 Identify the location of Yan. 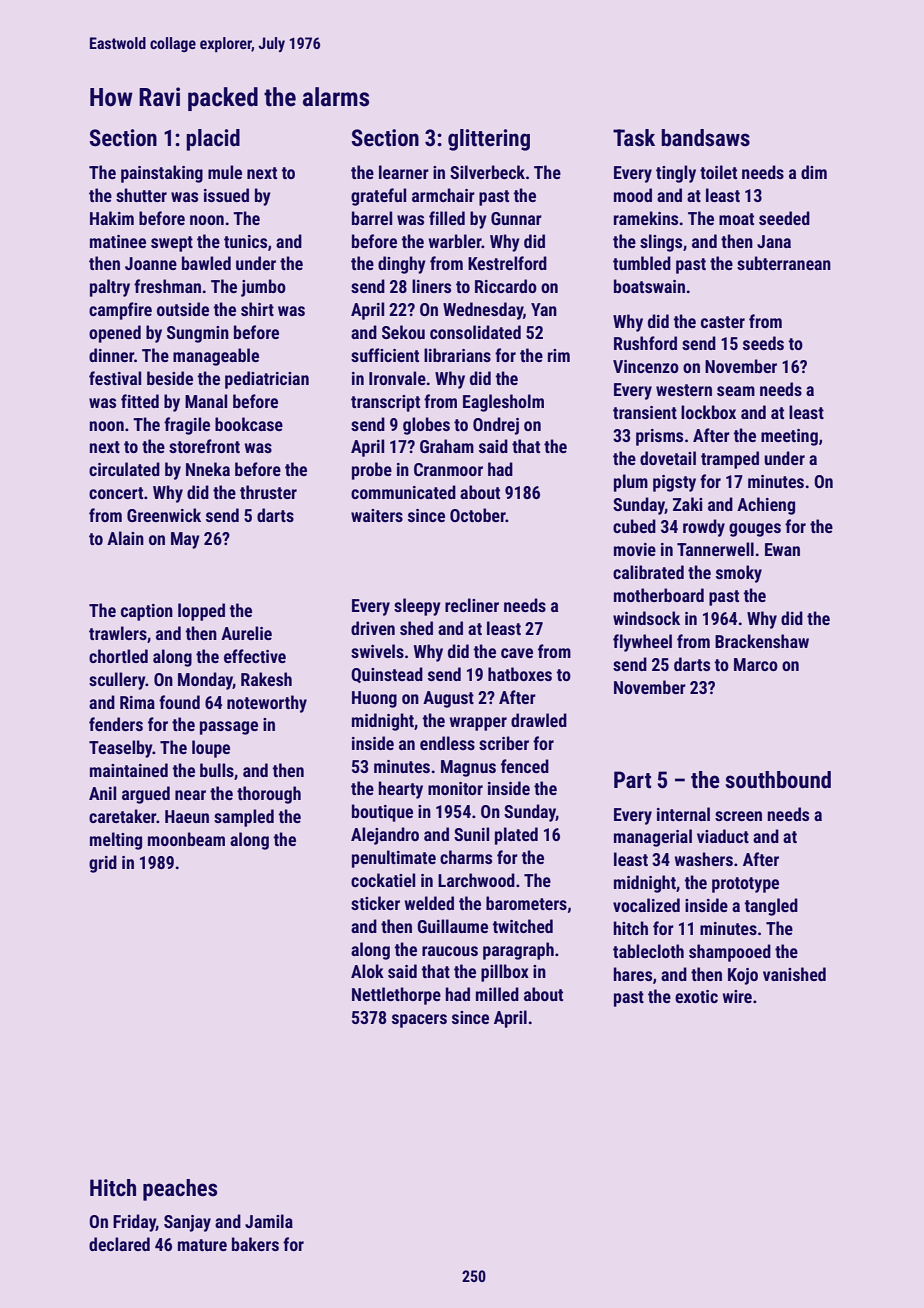
(544, 309).
